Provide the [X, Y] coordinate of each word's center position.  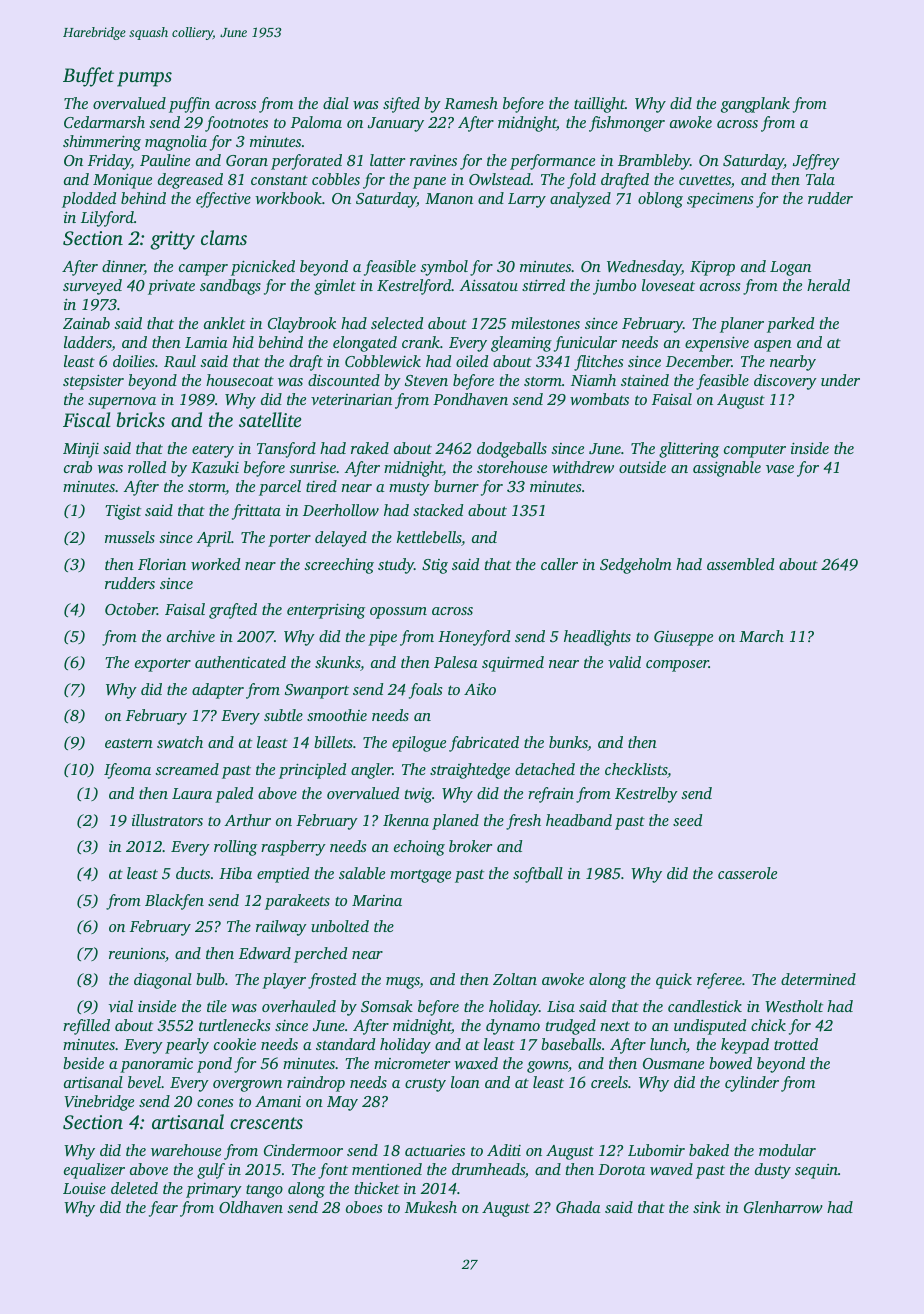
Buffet [88, 77]
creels [609, 1082]
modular [787, 1150]
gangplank [755, 105]
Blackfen [174, 902]
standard [345, 1044]
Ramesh [471, 103]
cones [215, 1103]
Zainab [86, 323]
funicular [585, 344]
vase [780, 469]
